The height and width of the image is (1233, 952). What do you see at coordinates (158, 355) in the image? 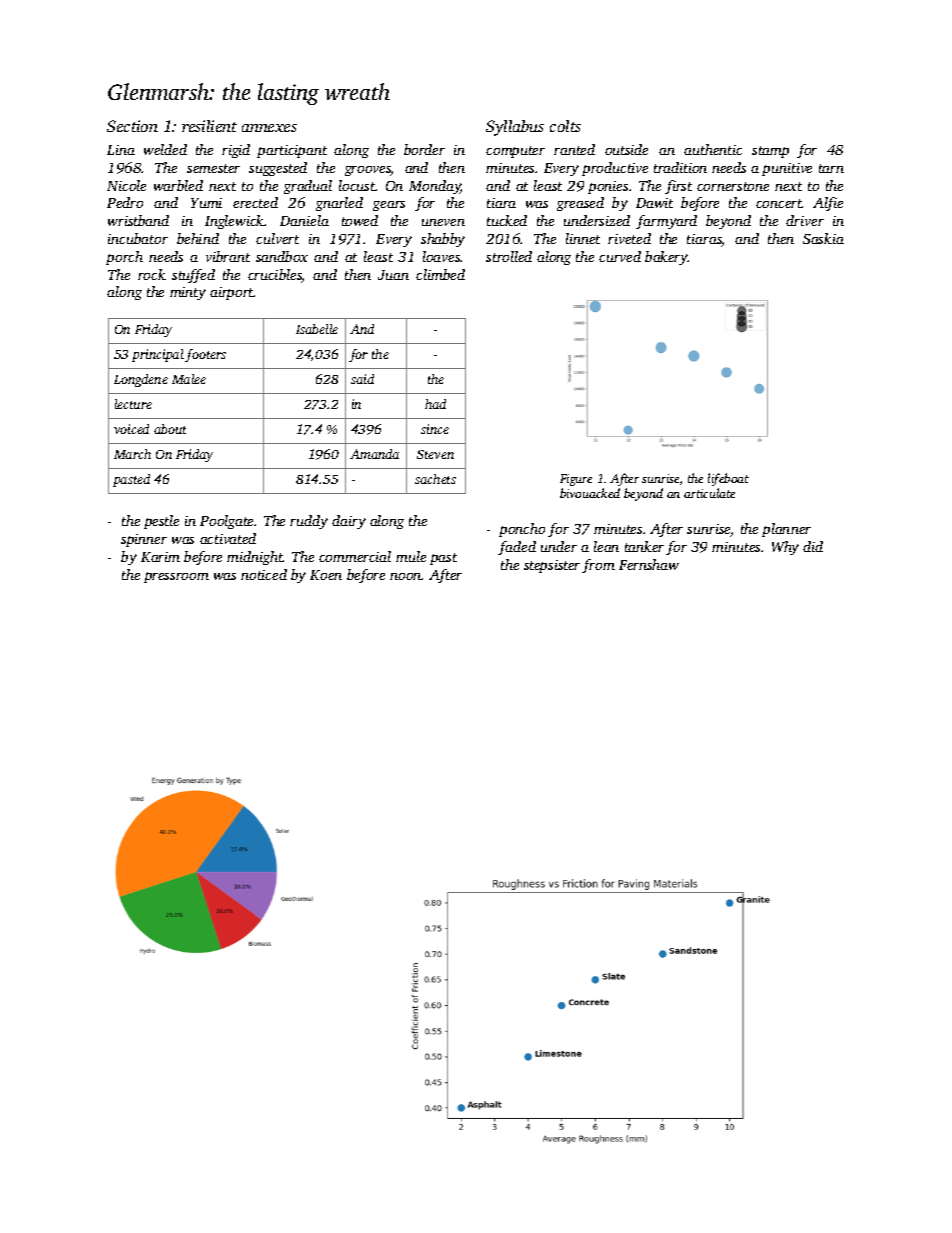
I see `principal` at bounding box center [158, 355].
